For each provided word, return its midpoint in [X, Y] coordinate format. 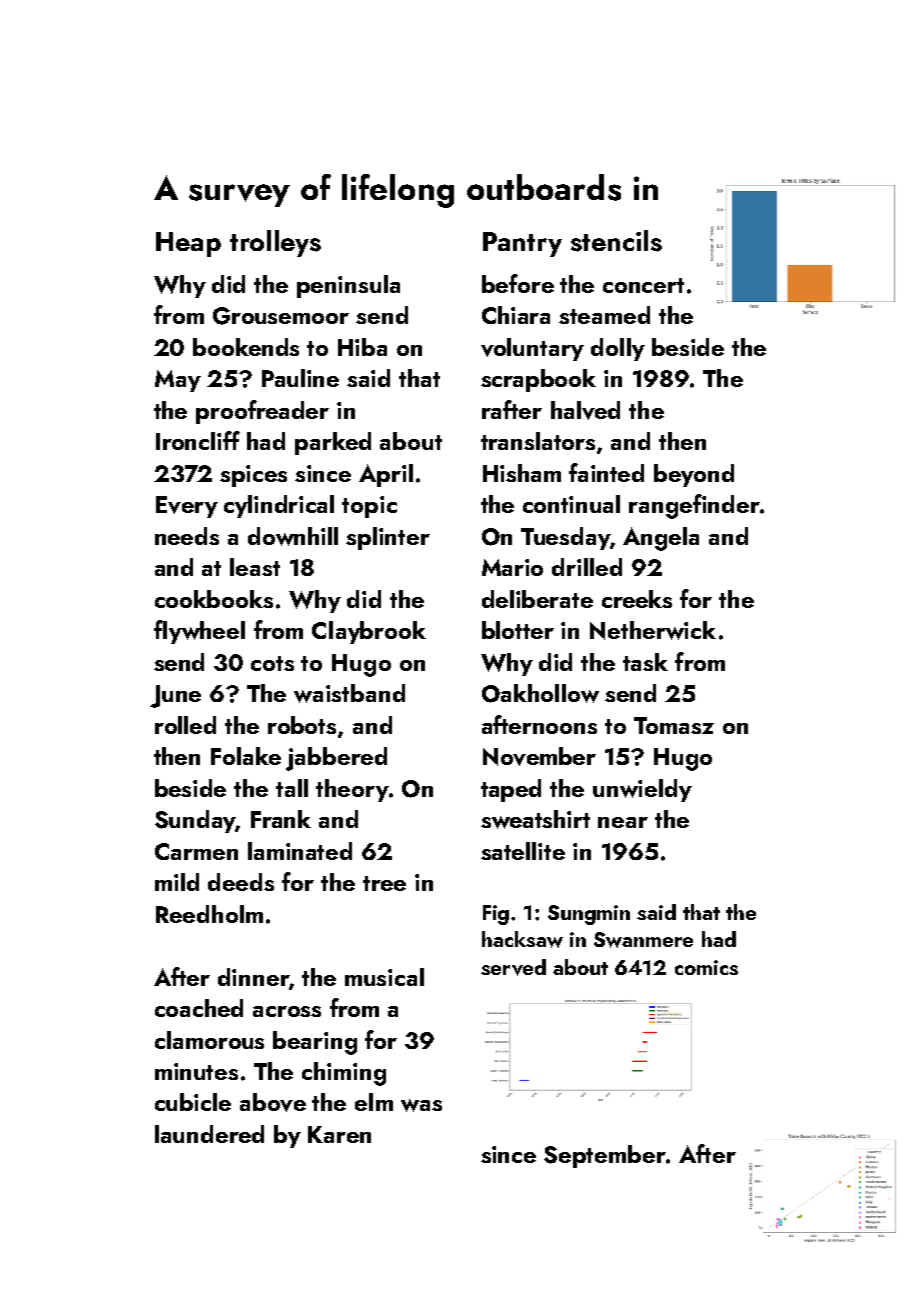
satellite [523, 851]
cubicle [193, 1102]
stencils [616, 241]
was [421, 1105]
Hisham [522, 473]
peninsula [348, 286]
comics [706, 967]
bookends [246, 347]
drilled [587, 567]
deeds [241, 882]
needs [187, 536]
